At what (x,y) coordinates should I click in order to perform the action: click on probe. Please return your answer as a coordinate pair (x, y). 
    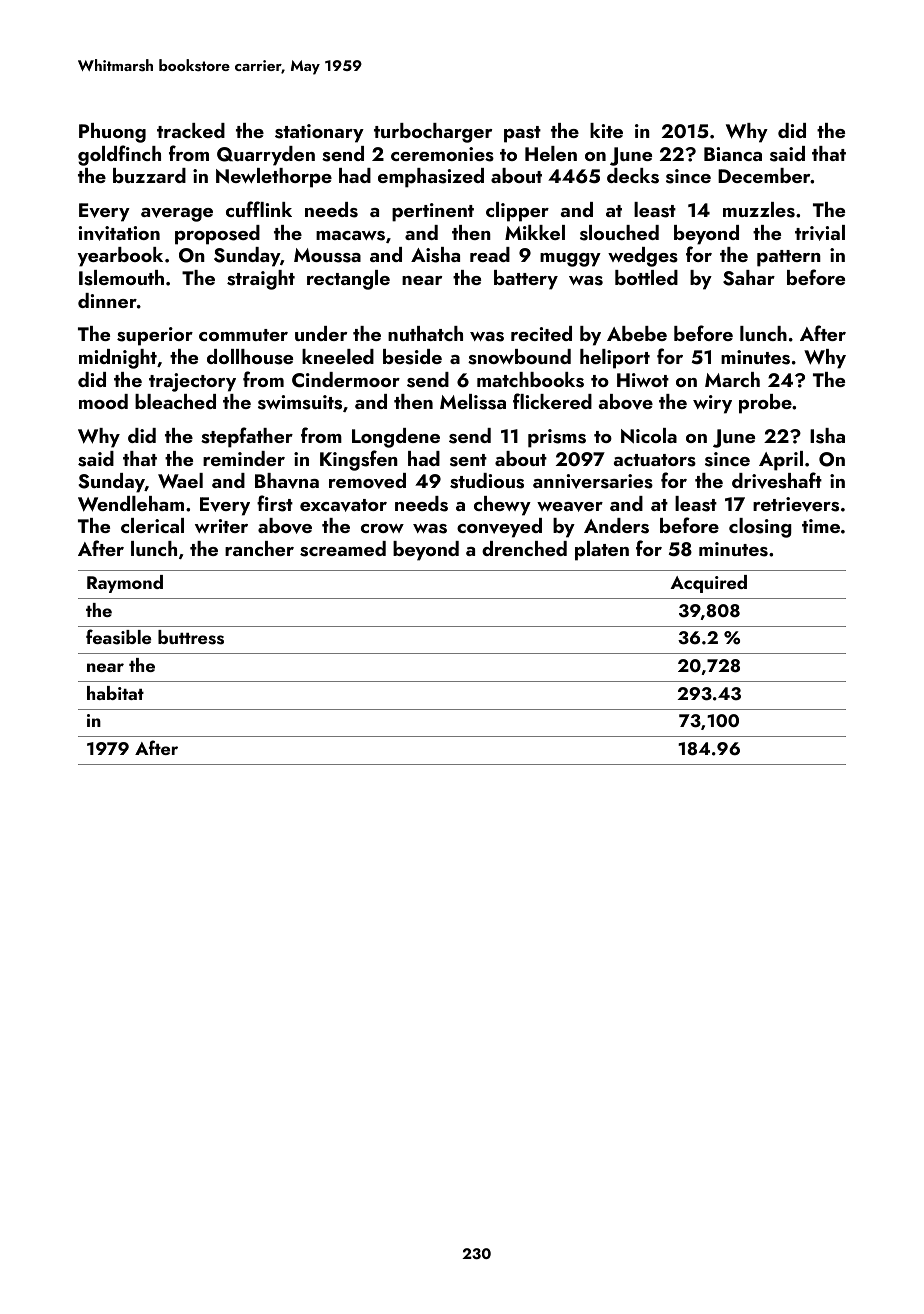
    Looking at the image, I should click on (765, 404).
